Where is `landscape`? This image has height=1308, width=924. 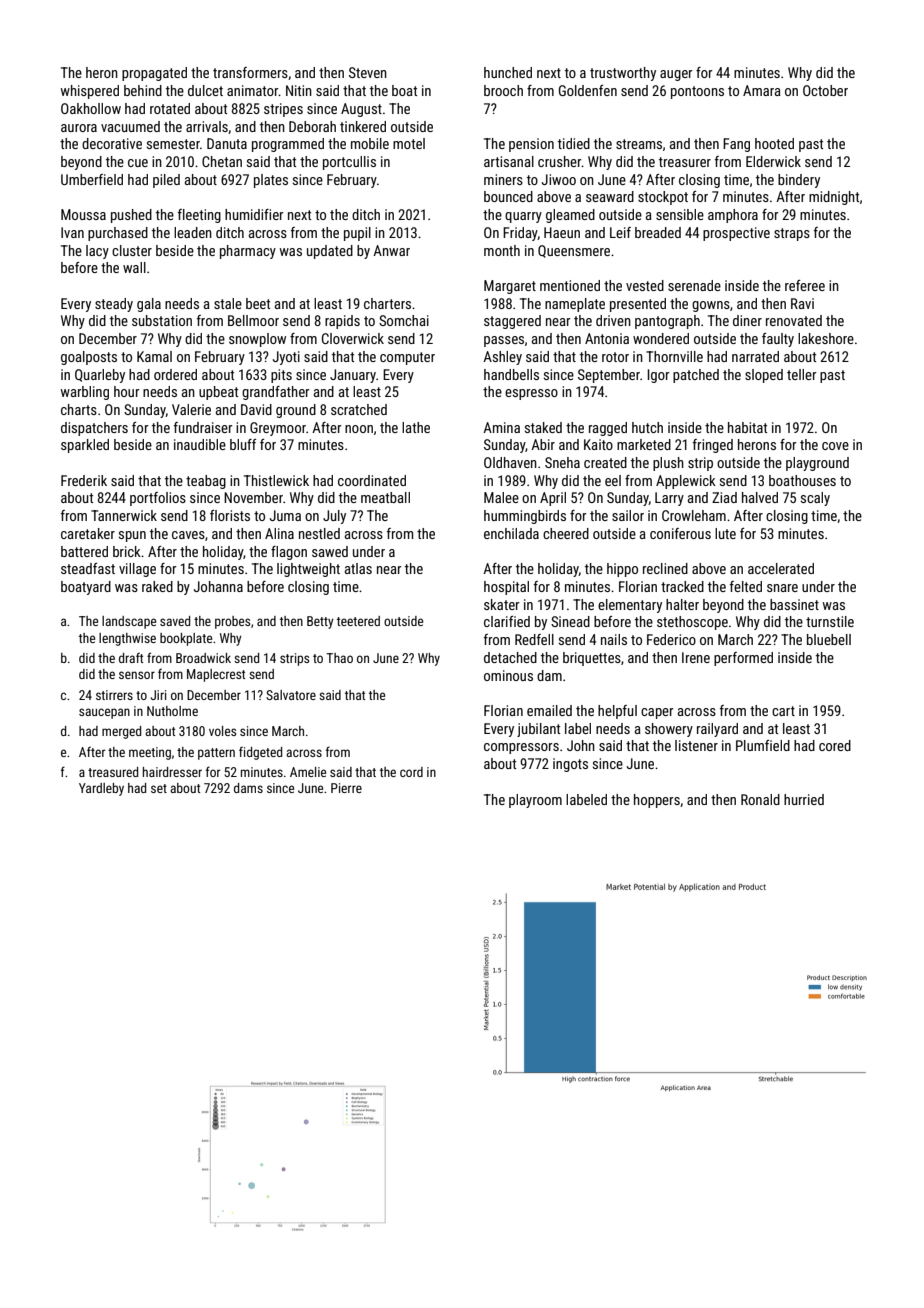
landscape is located at coordinates (129, 622).
